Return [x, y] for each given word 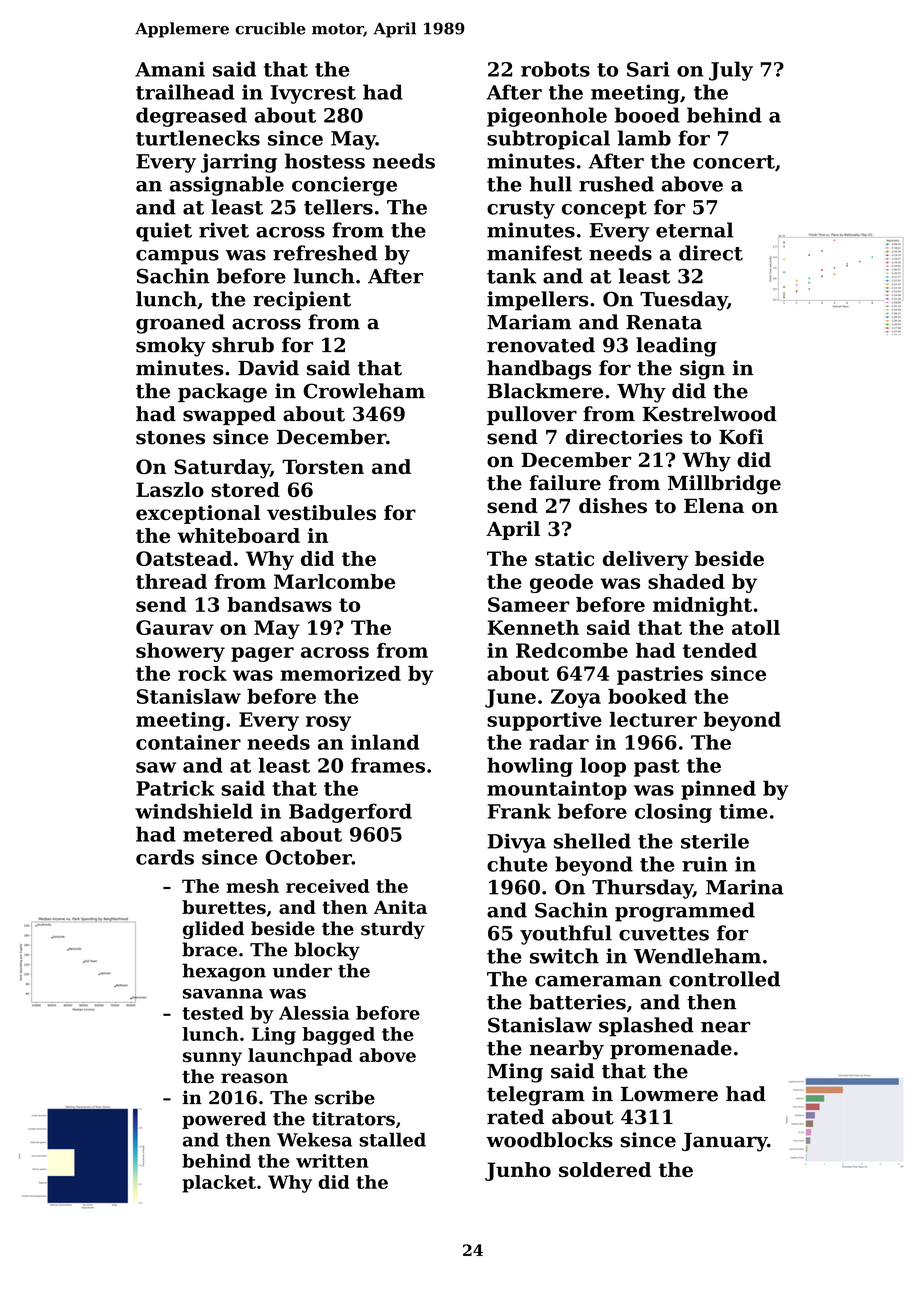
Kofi [741, 437]
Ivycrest [313, 94]
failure [565, 483]
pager [262, 654]
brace [209, 949]
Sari [648, 69]
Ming [515, 1073]
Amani [170, 69]
